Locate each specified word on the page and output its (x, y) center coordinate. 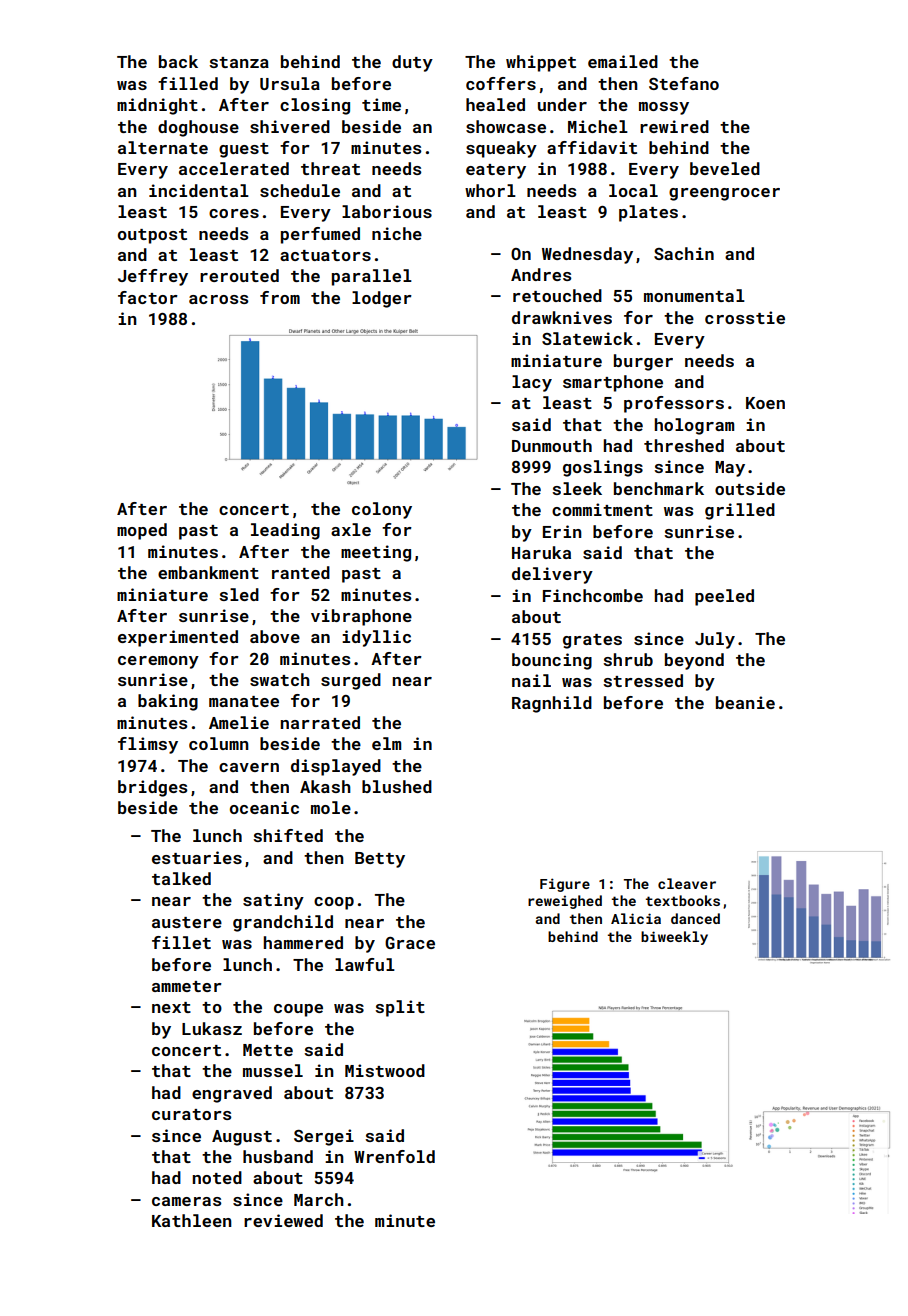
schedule (300, 190)
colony (382, 510)
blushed (397, 786)
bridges (152, 788)
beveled (725, 168)
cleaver (687, 883)
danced (695, 918)
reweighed (565, 902)
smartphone (613, 383)
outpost (152, 236)
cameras (186, 1201)
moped (142, 531)
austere (187, 922)
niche (397, 233)
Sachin (684, 253)
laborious (387, 211)
